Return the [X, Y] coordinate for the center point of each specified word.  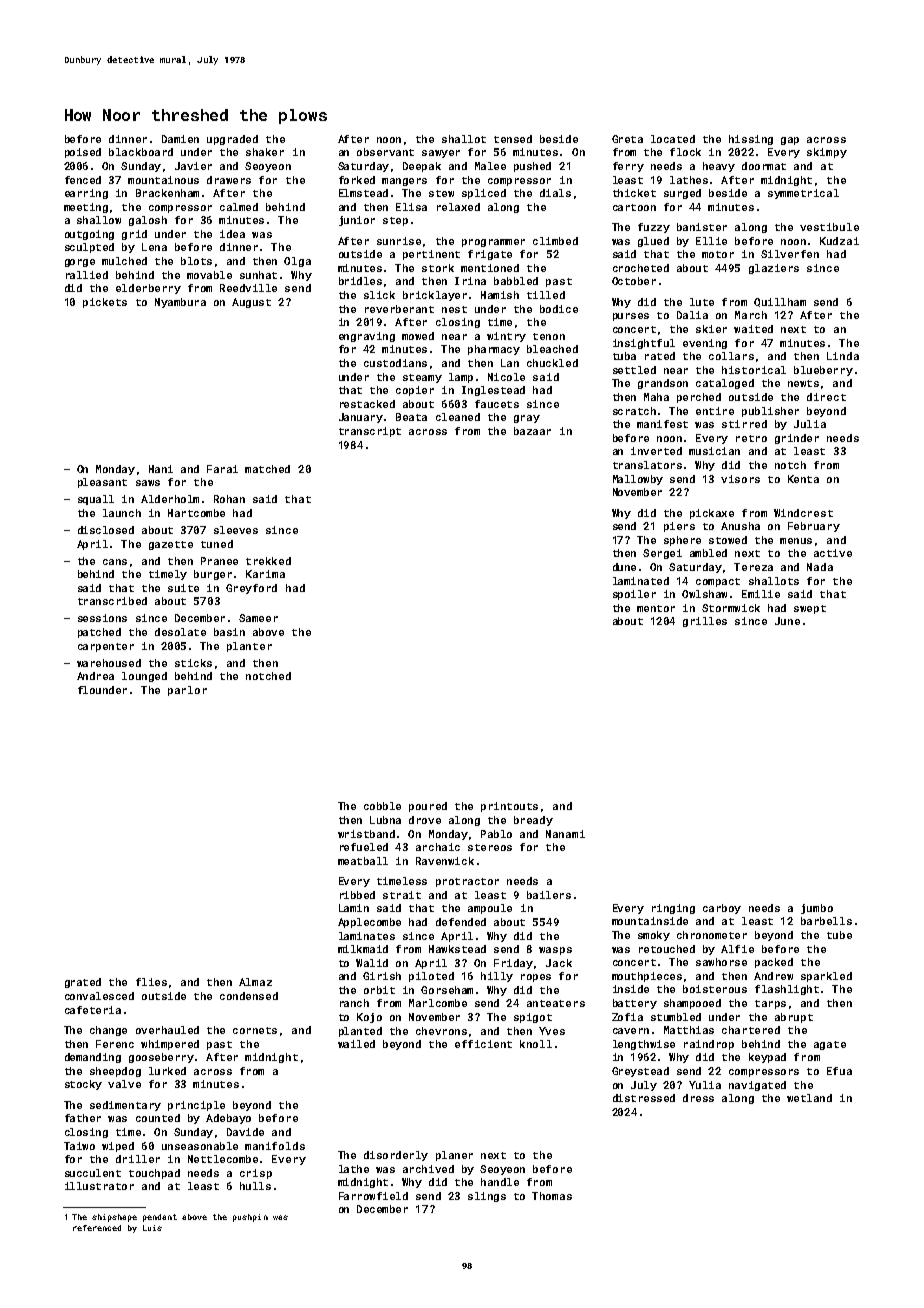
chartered [751, 1030]
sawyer [441, 154]
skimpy [827, 153]
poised [83, 153]
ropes [536, 978]
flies [151, 982]
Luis [152, 1228]
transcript [370, 432]
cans [115, 562]
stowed [728, 540]
